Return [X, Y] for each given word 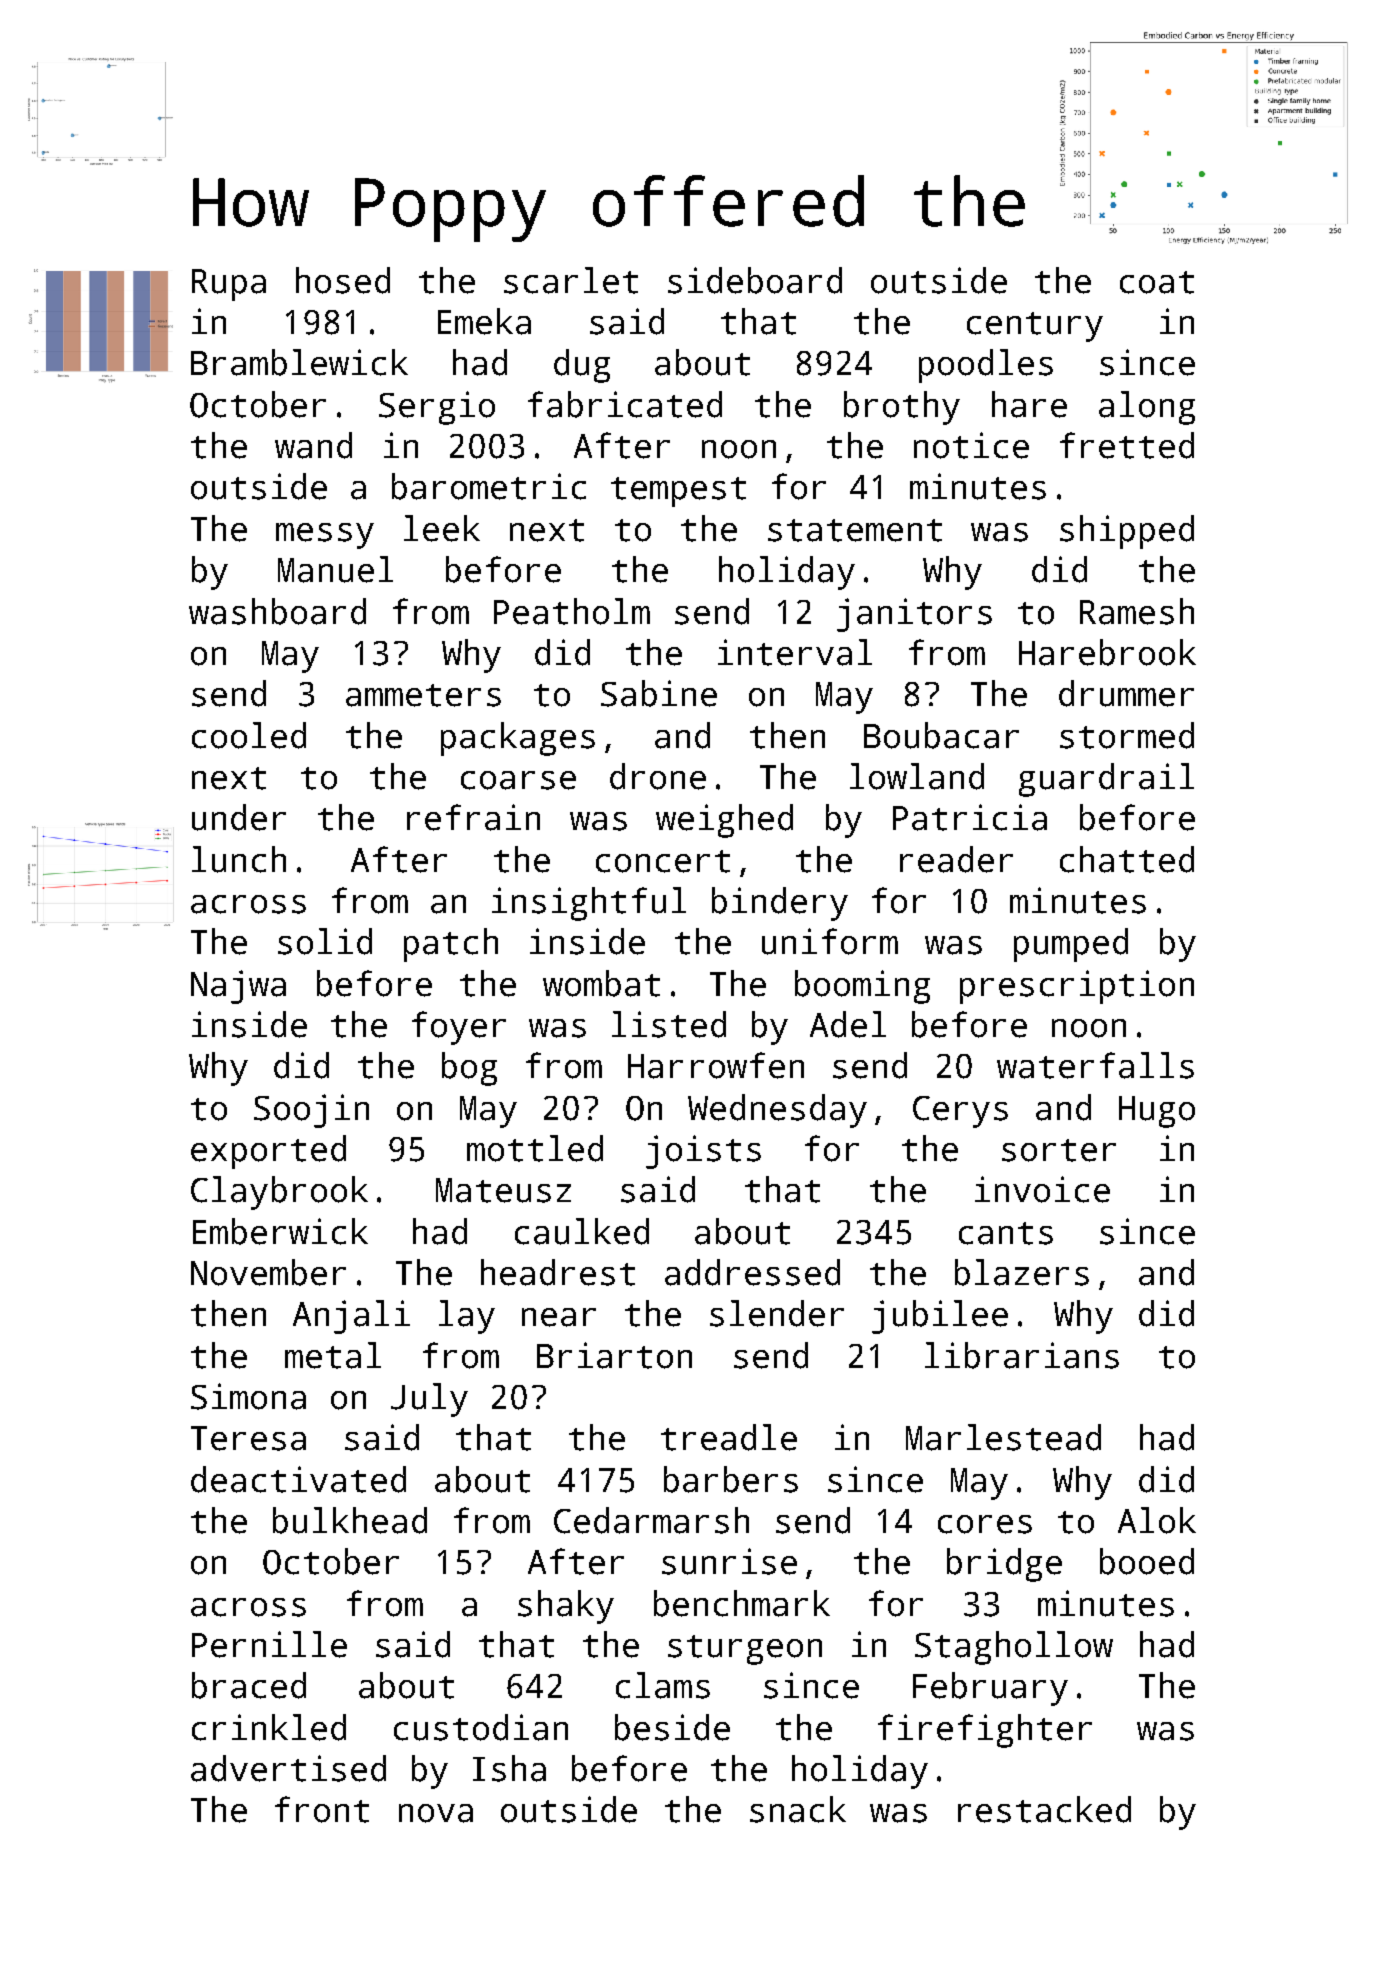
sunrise [729, 1561]
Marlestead [1003, 1437]
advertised [288, 1768]
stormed [1127, 735]
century [1035, 327]
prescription [1077, 987]
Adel [848, 1024]
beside [672, 1727]
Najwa [238, 987]
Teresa [248, 1438]
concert [663, 861]
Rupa [229, 285]
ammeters [423, 695]
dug [582, 366]
